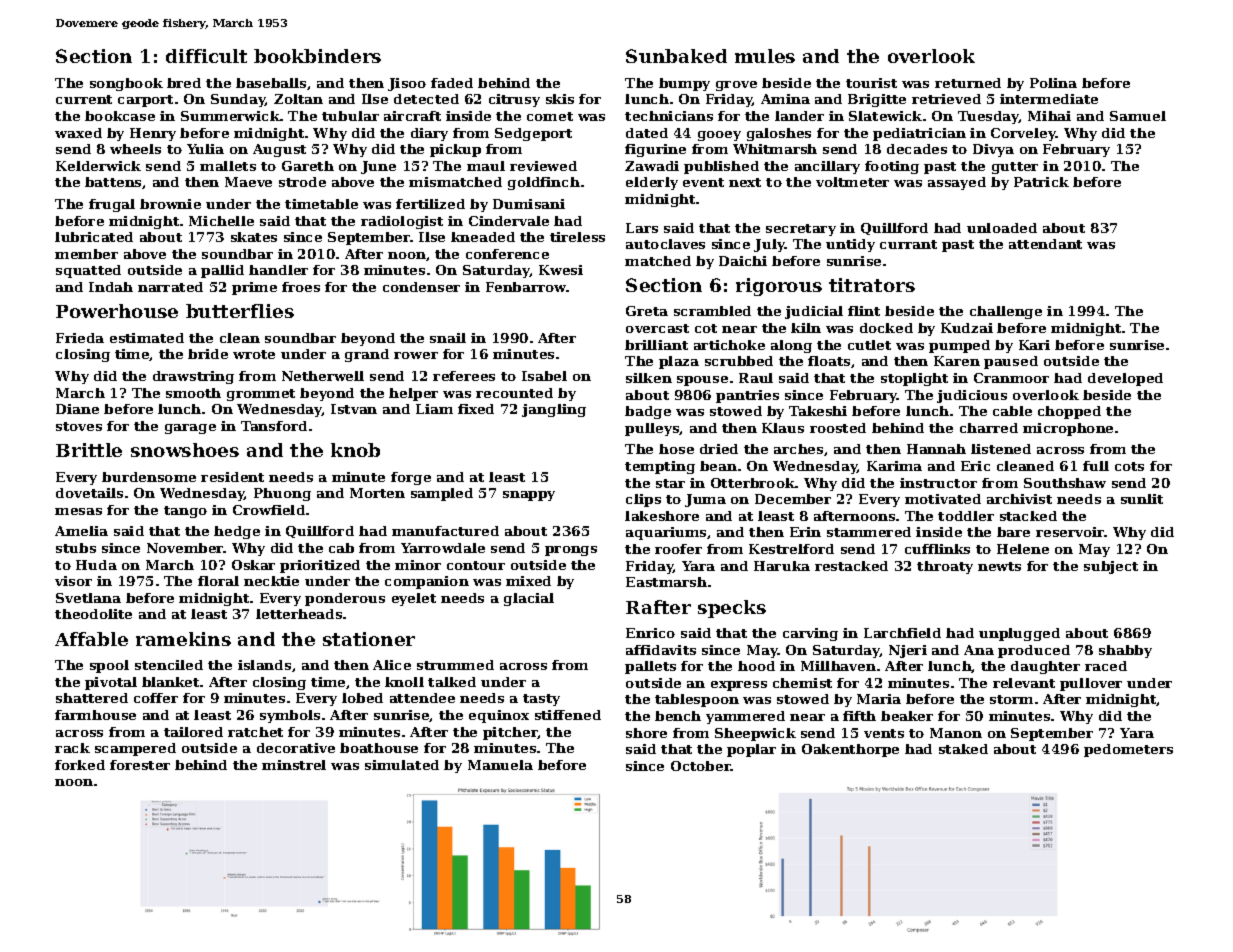 The image size is (1233, 952). I want to click on froes, so click(301, 287).
